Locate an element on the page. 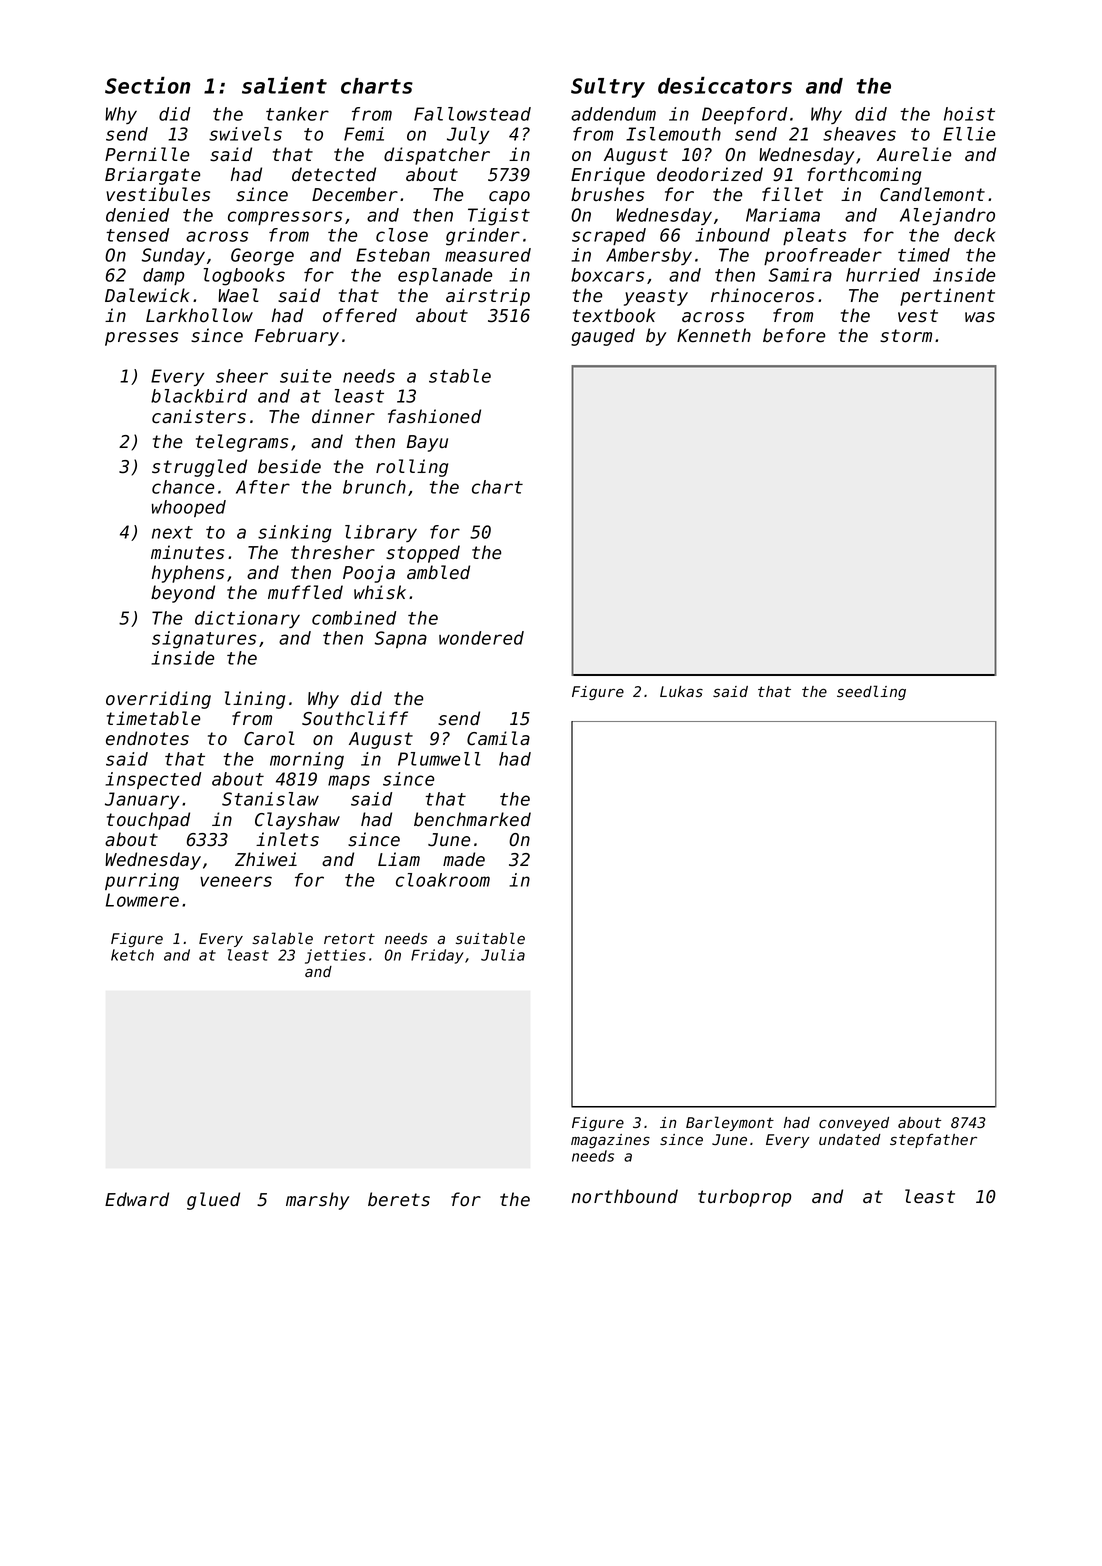  Deepford is located at coordinates (744, 115).
